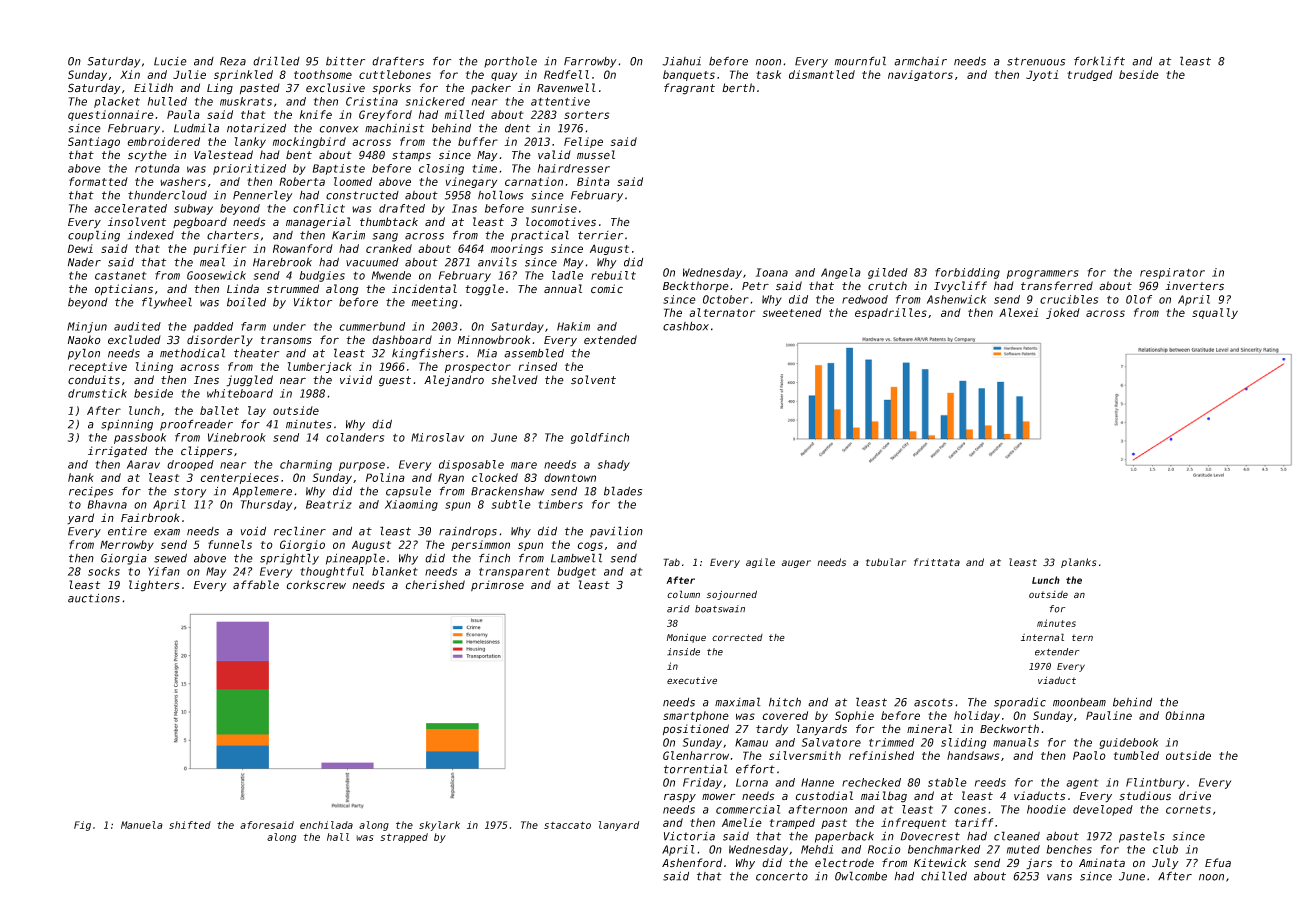 The height and width of the screenshot is (924, 1308). I want to click on planks, so click(1078, 563).
